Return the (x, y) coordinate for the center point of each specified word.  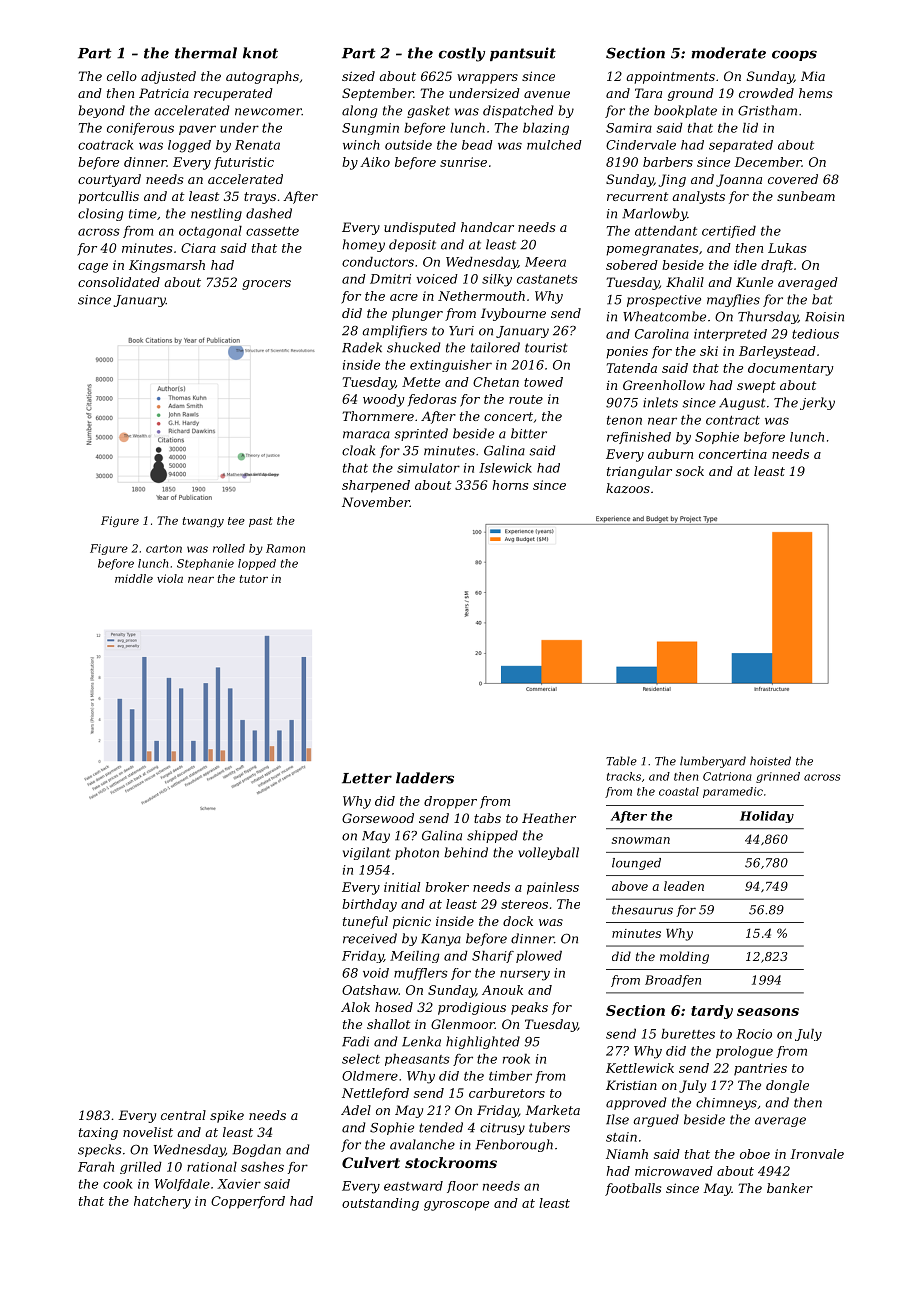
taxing (98, 1134)
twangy (203, 522)
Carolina (662, 334)
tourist (546, 348)
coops (794, 55)
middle (134, 578)
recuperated (233, 94)
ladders (425, 778)
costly (462, 54)
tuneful (365, 922)
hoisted (770, 761)
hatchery (162, 1202)
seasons (768, 1012)
